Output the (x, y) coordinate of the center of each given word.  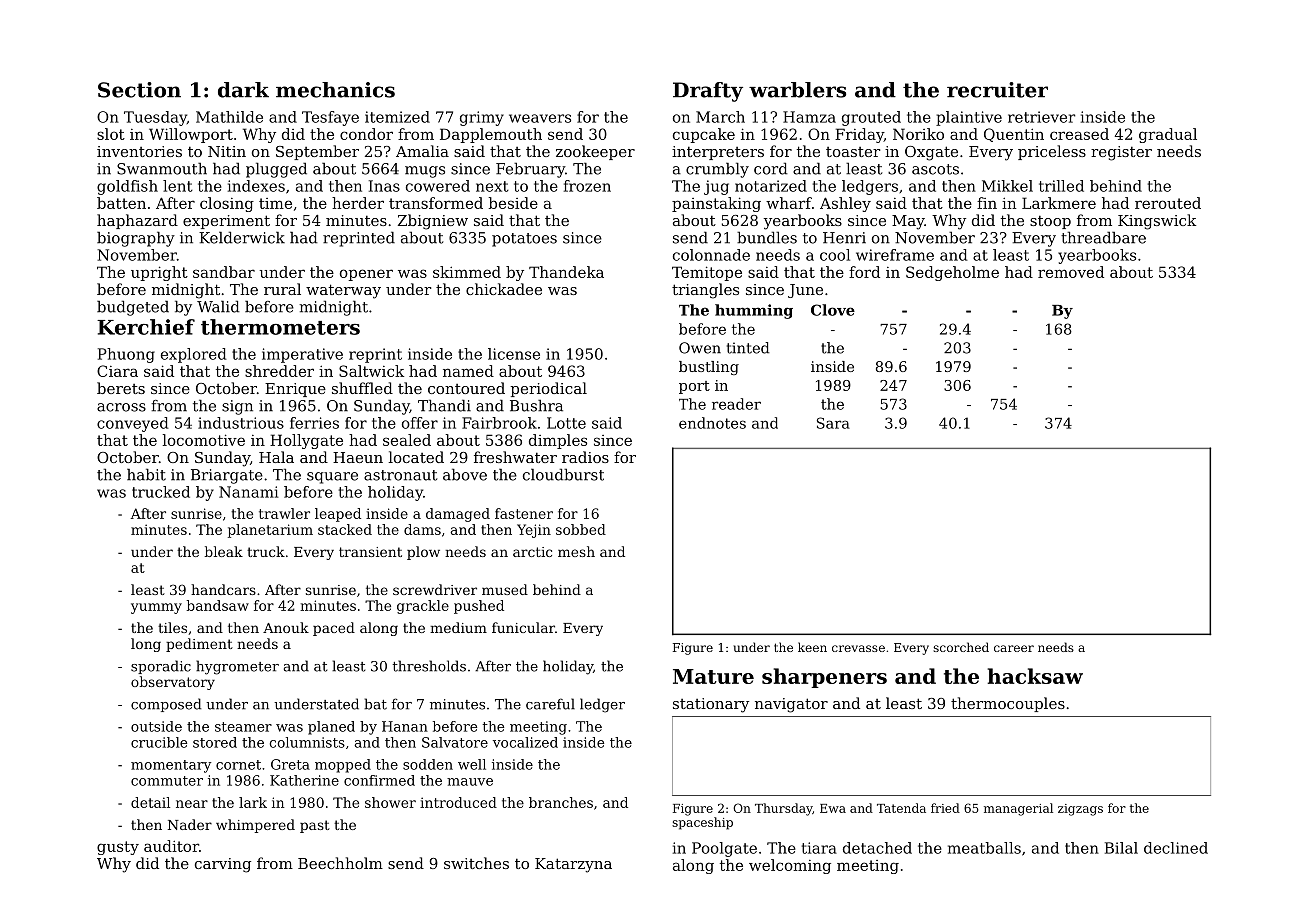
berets (121, 388)
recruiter (997, 90)
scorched (961, 647)
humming (754, 311)
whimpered (255, 826)
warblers (797, 90)
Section (139, 90)
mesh (576, 551)
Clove (833, 310)
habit (146, 474)
